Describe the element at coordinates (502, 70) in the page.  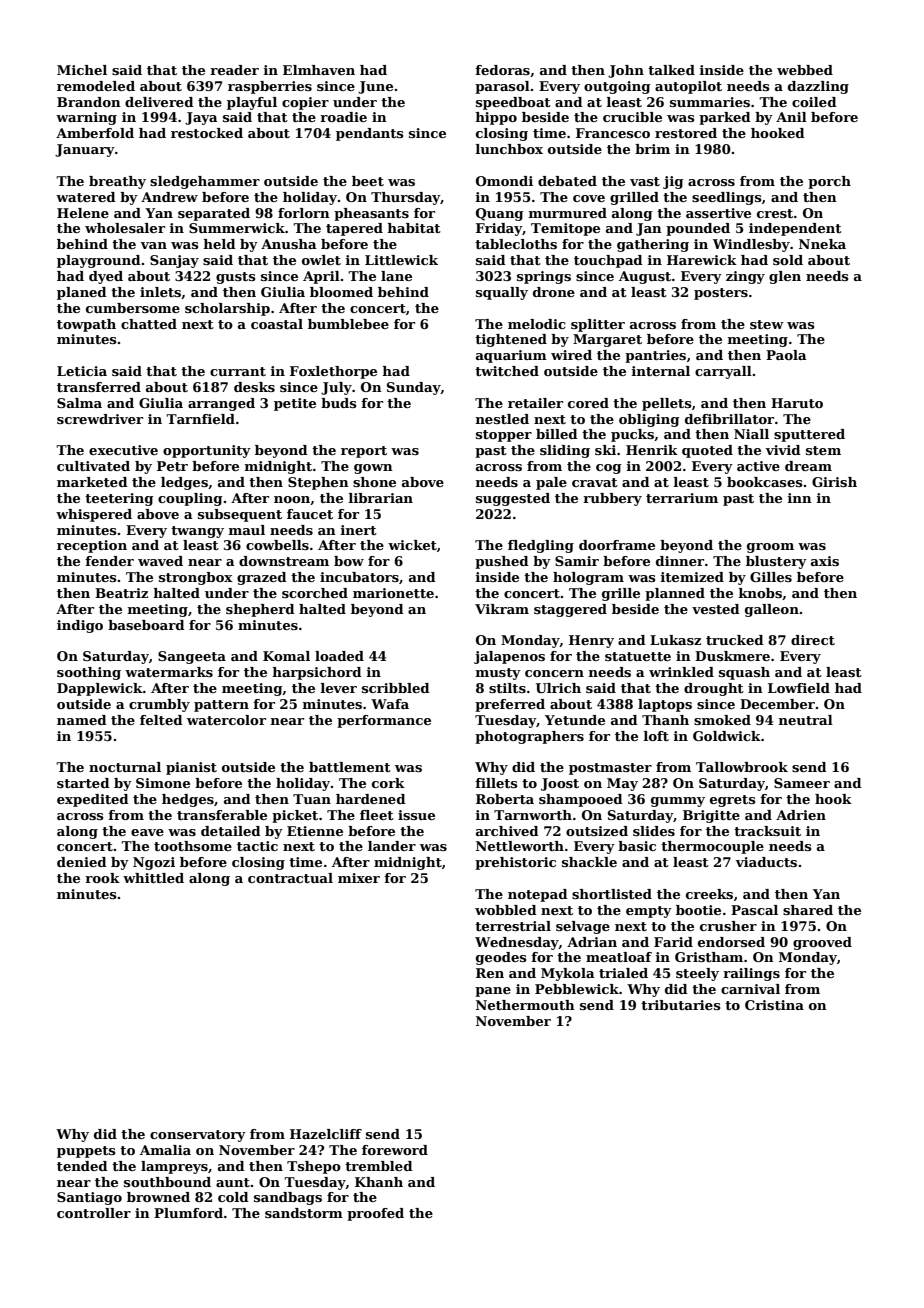
I see `fedoras` at that location.
